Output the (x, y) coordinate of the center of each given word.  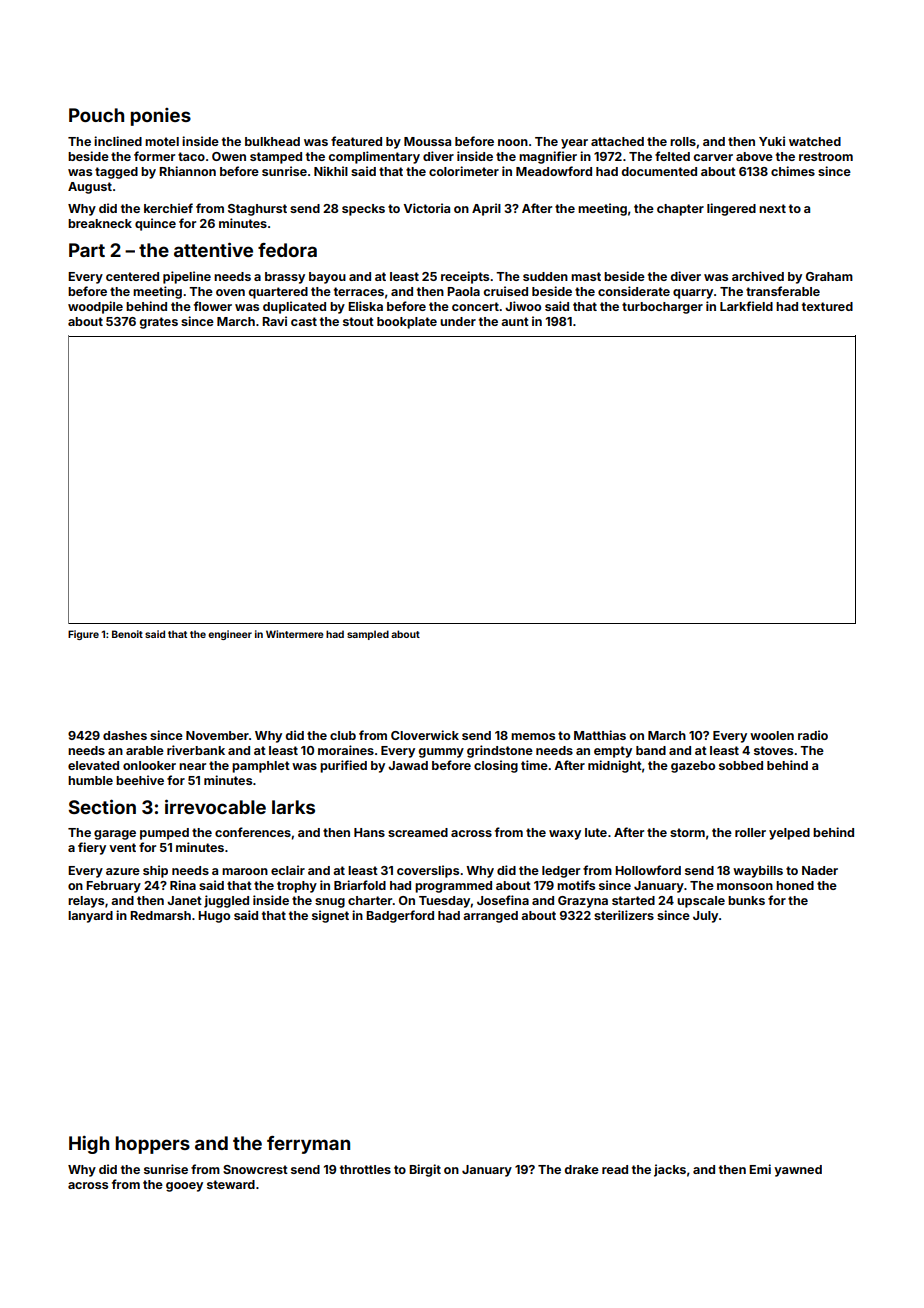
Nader (820, 870)
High (89, 1145)
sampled (368, 635)
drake (581, 1169)
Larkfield (746, 306)
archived (758, 276)
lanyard (90, 917)
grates (158, 323)
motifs (576, 885)
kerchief (168, 208)
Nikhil (331, 171)
